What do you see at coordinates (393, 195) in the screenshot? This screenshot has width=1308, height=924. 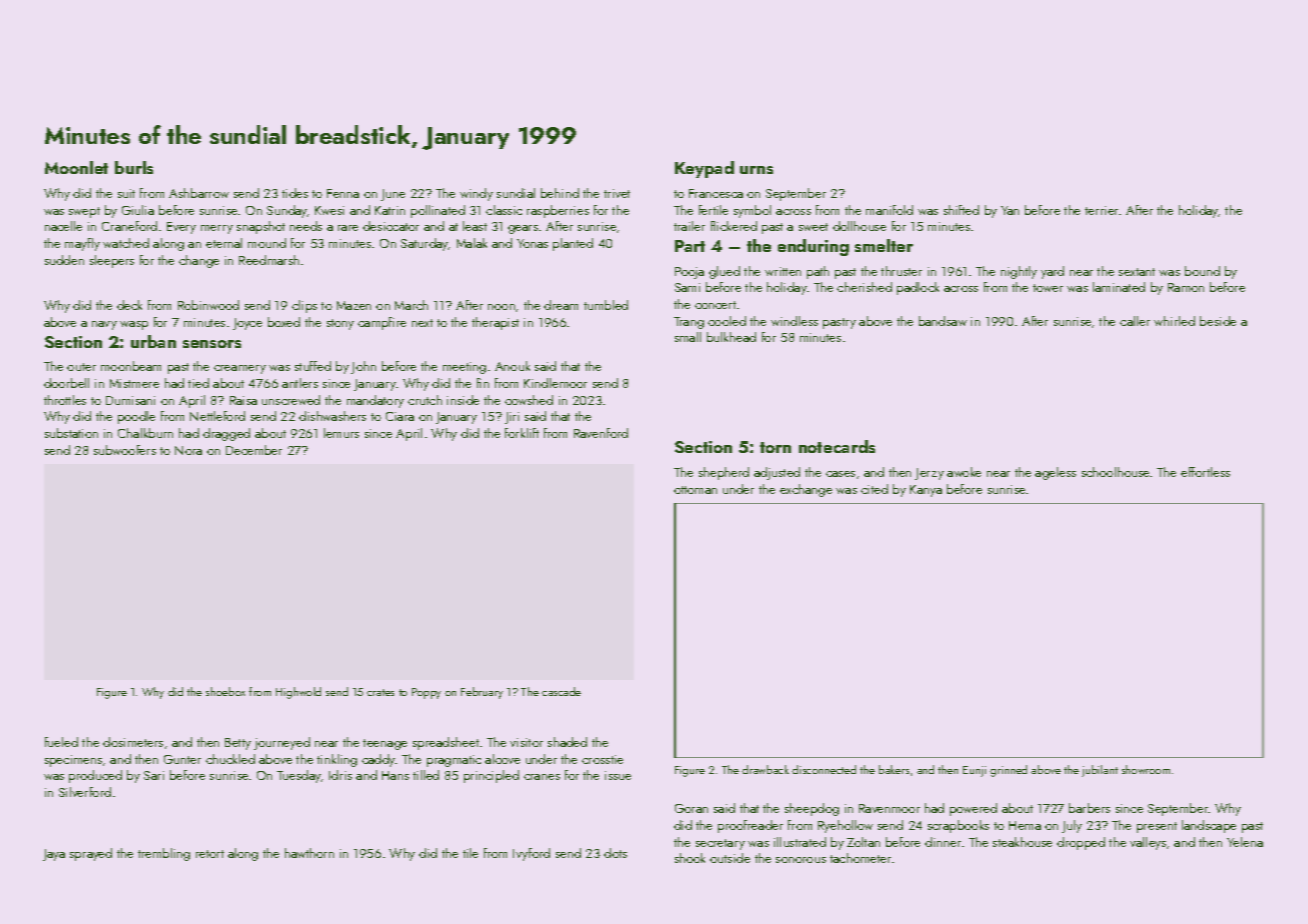 I see `June` at bounding box center [393, 195].
